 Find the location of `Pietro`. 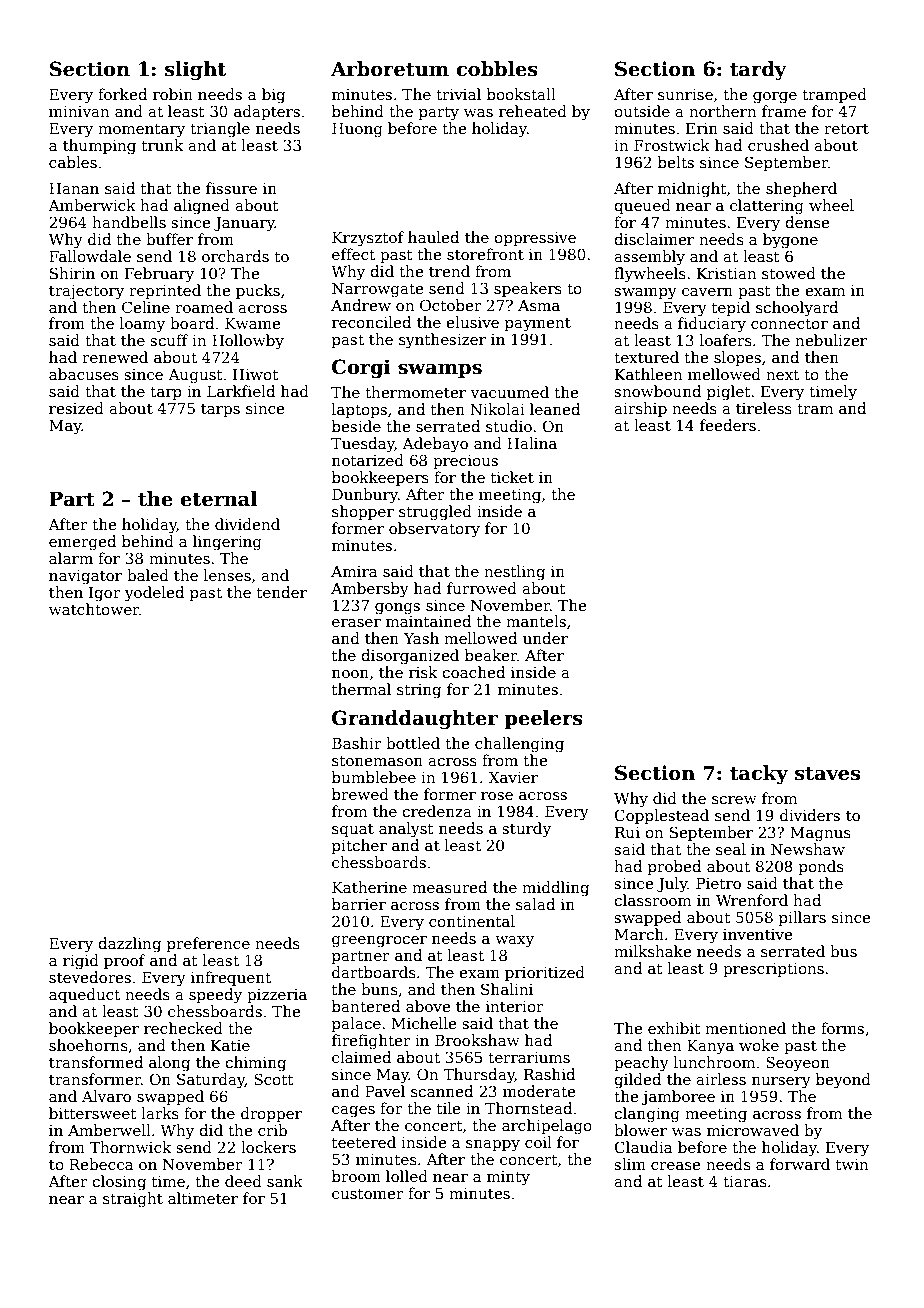

Pietro is located at coordinates (718, 883).
